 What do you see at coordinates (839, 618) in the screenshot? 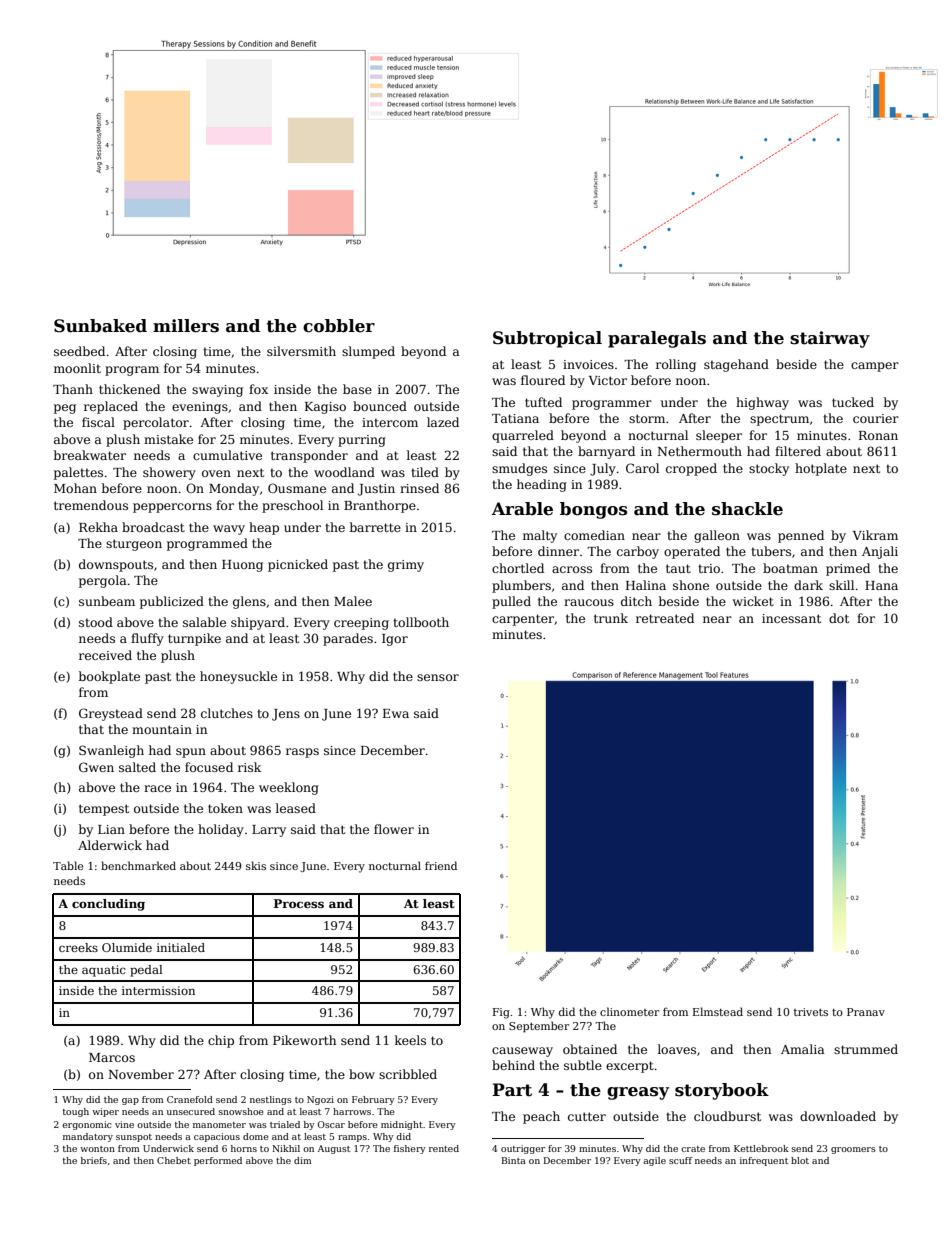
I see `dot` at bounding box center [839, 618].
